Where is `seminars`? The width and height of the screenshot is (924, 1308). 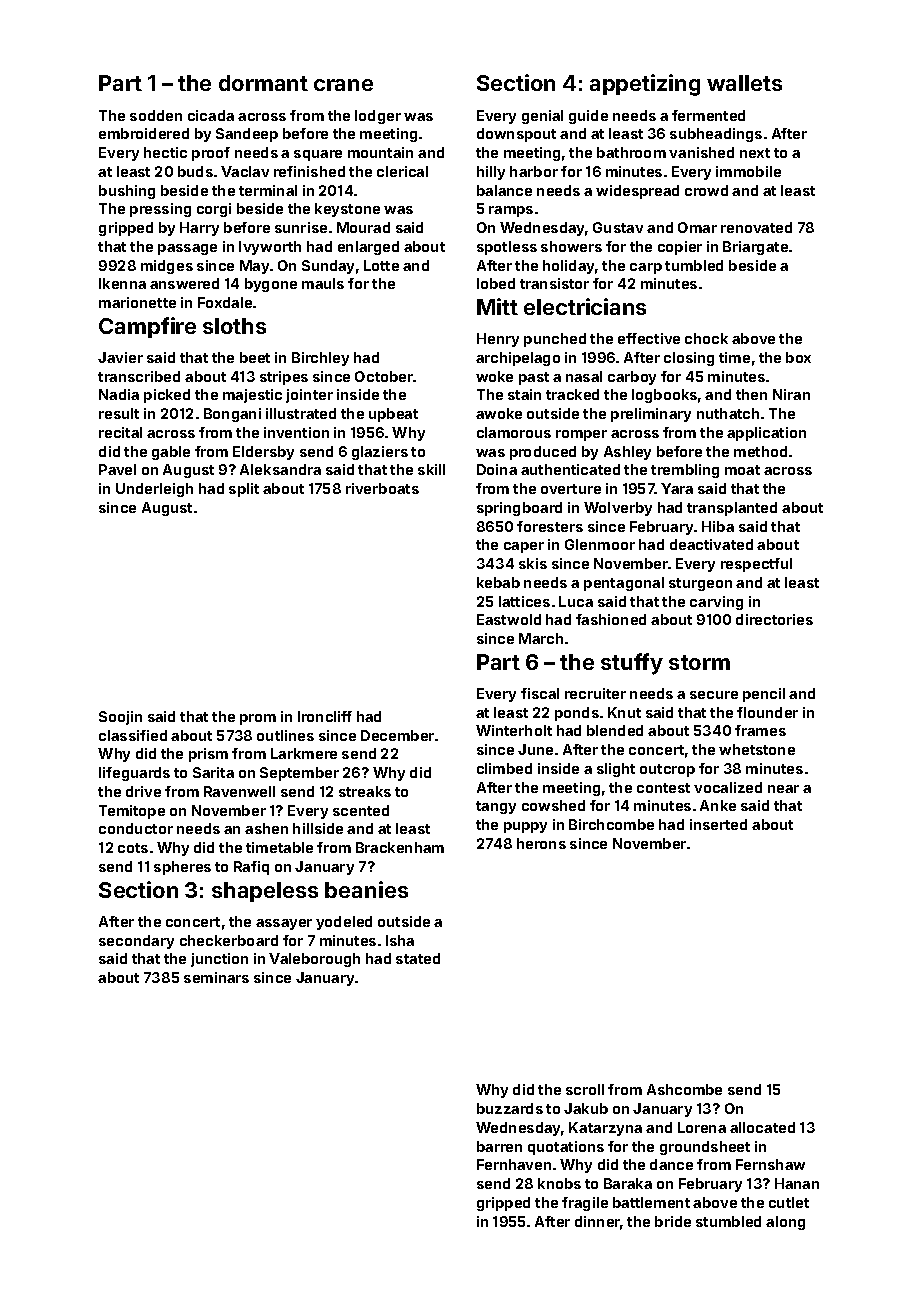
seminars is located at coordinates (216, 977).
